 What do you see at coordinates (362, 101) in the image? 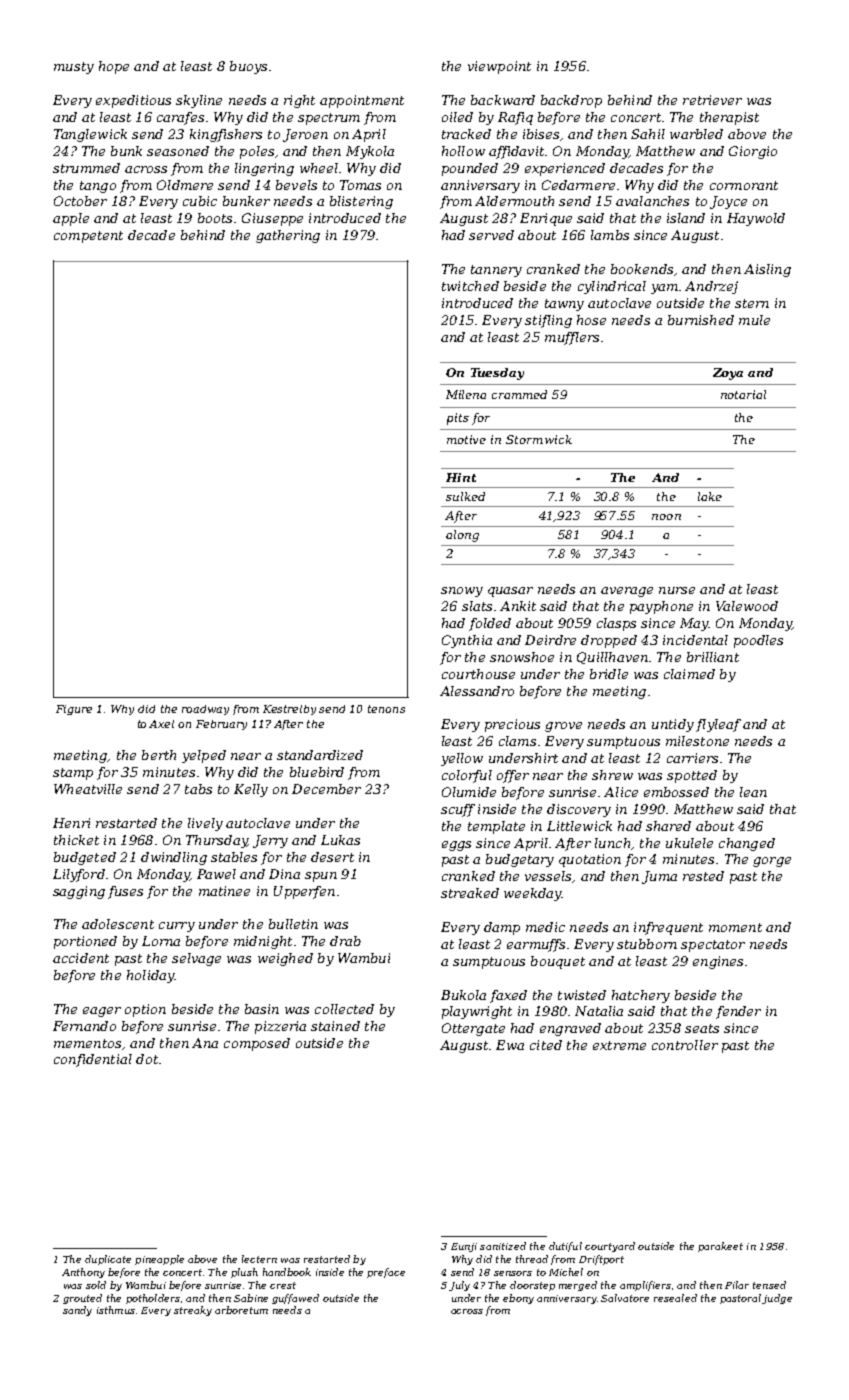
I see `appointment` at bounding box center [362, 101].
